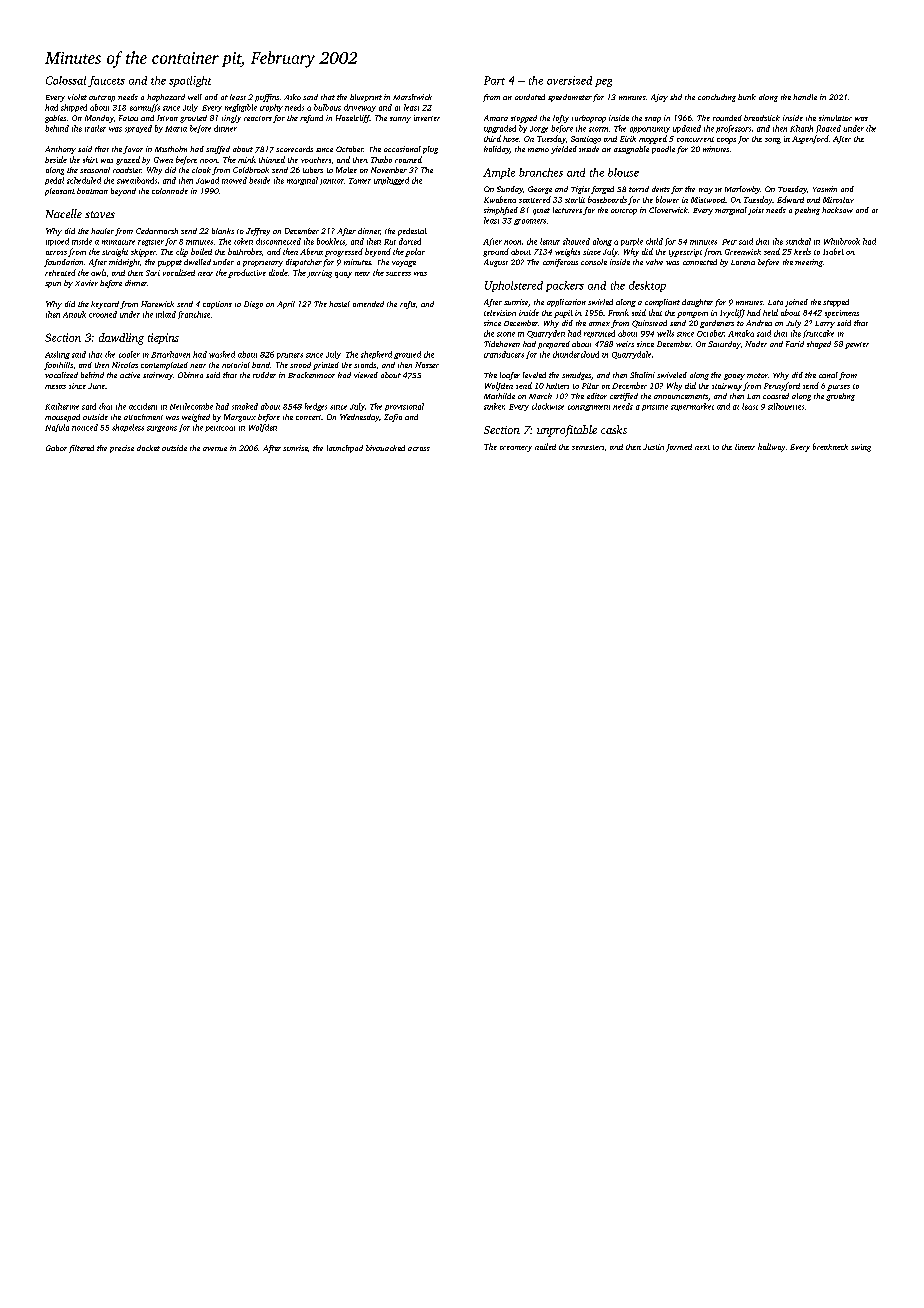 The width and height of the screenshot is (924, 1308). I want to click on pedestal, so click(412, 232).
